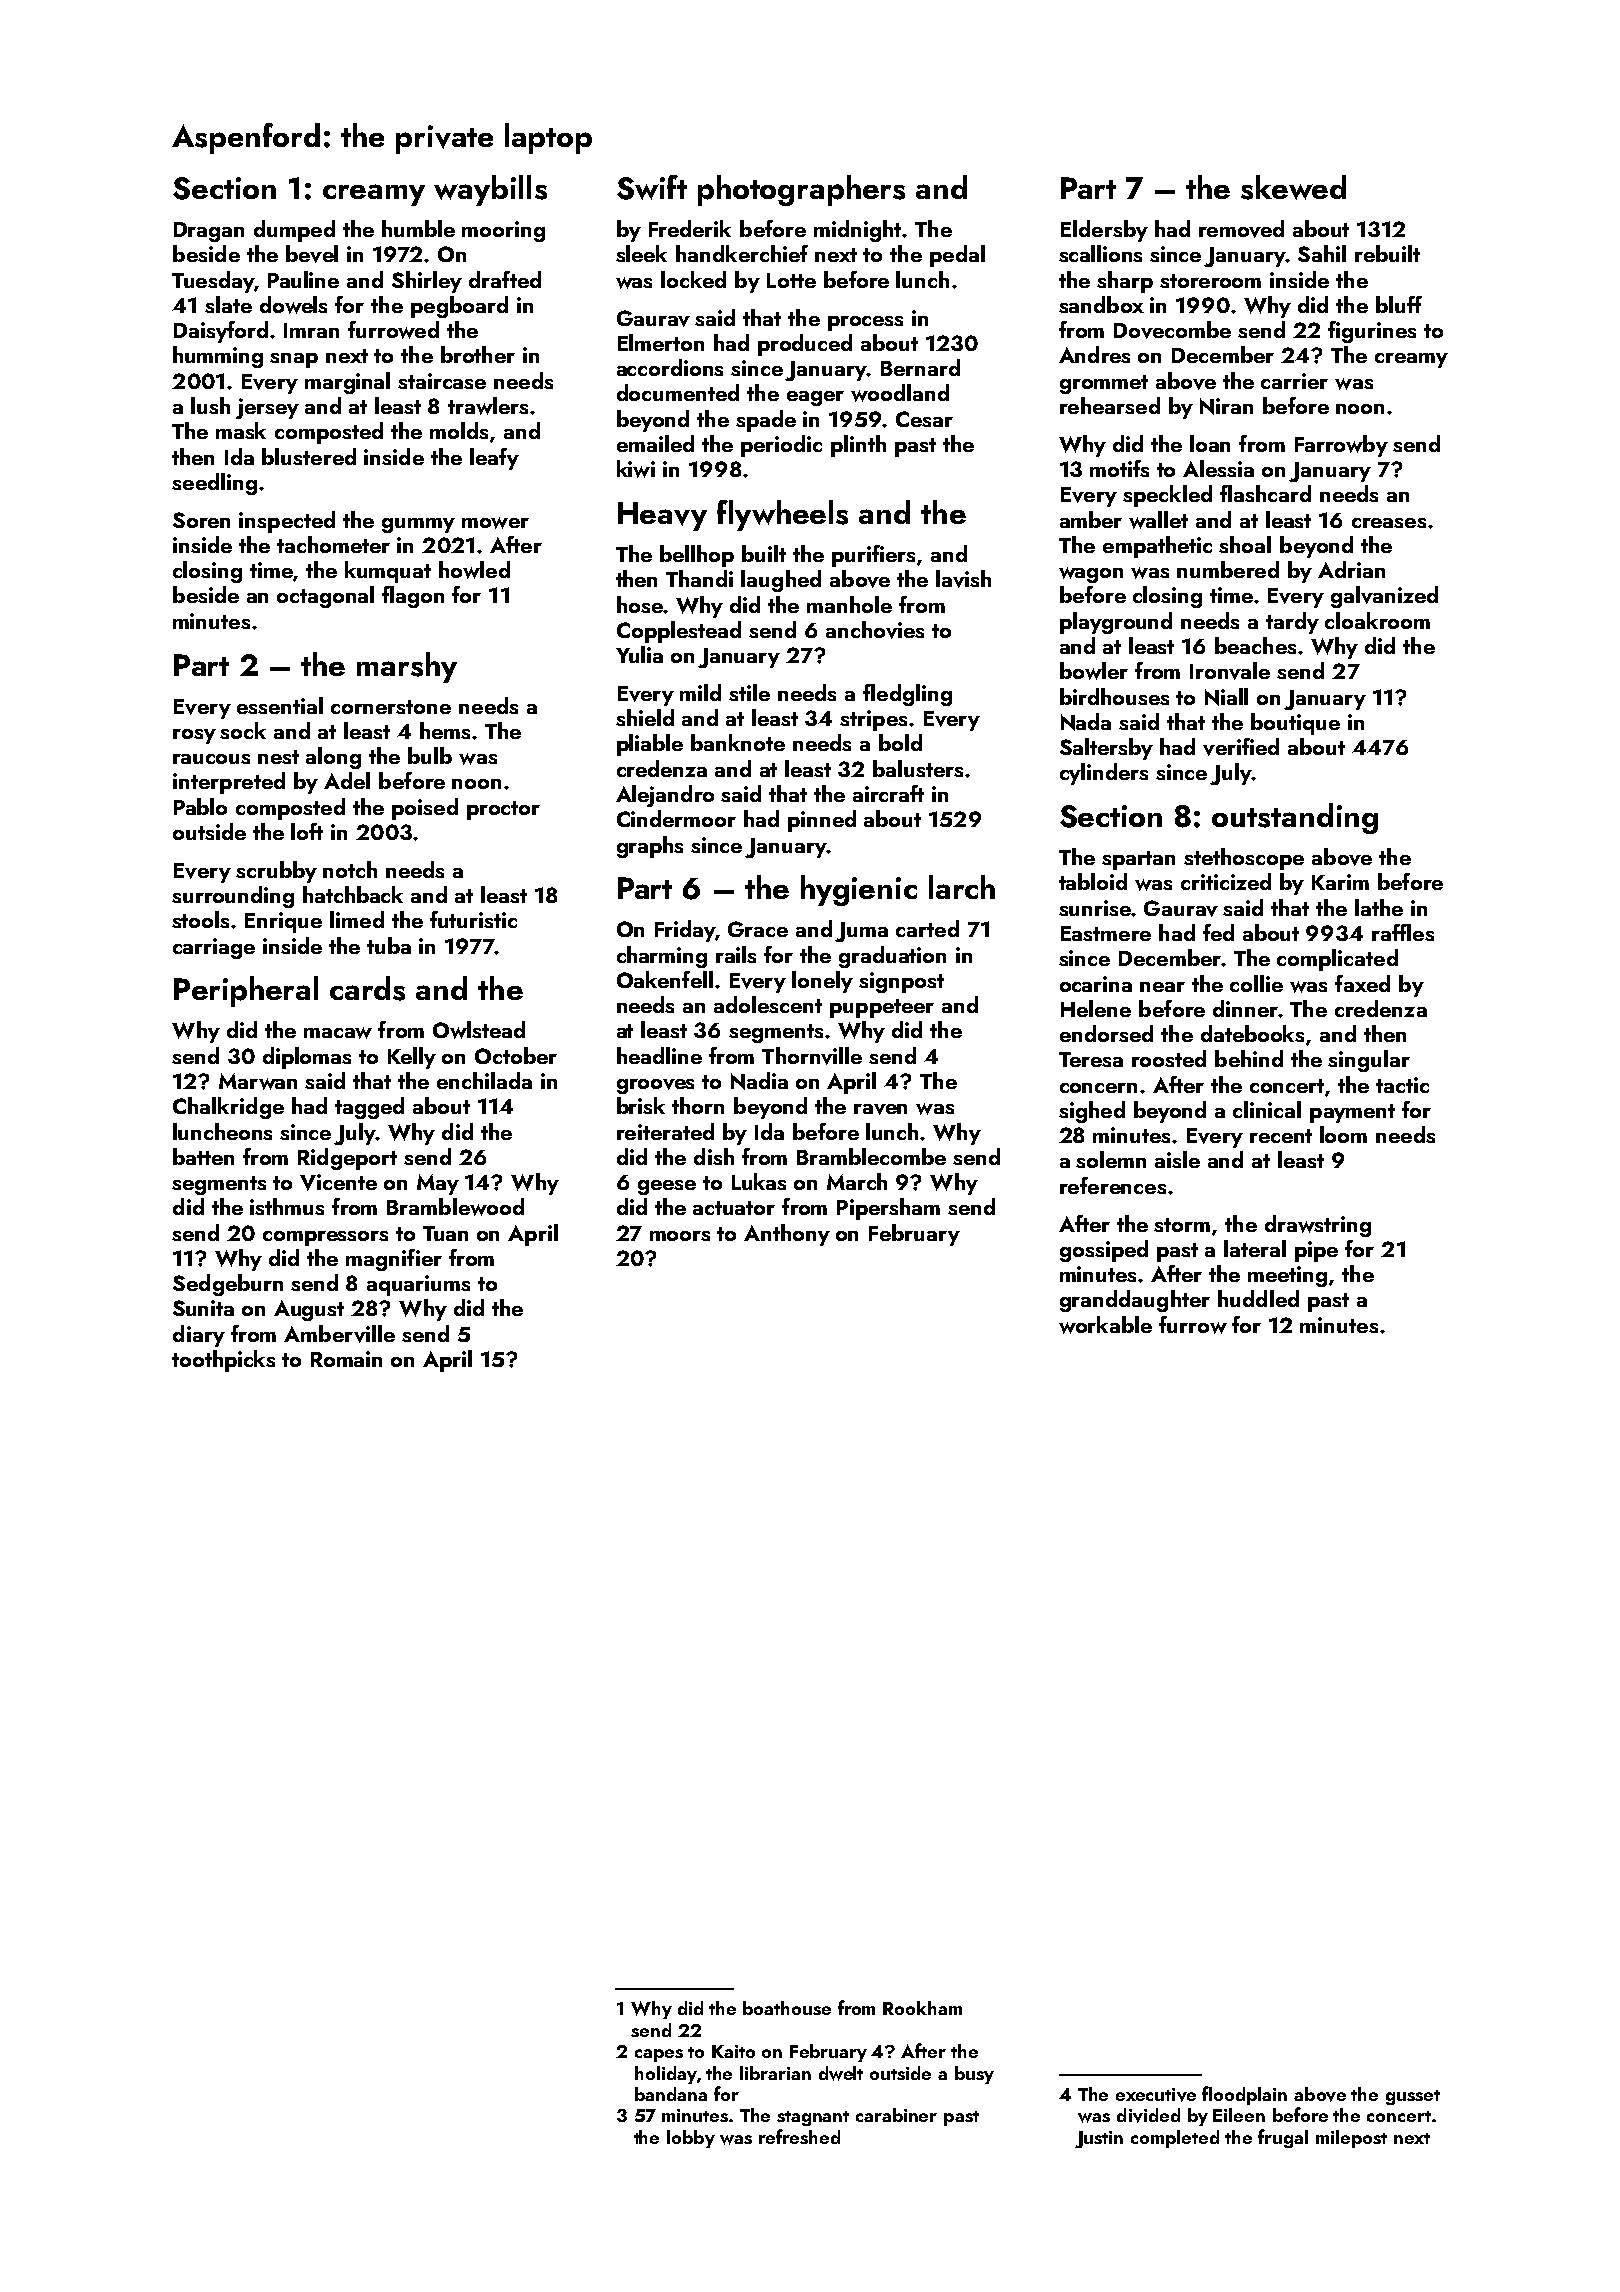 Image resolution: width=1620 pixels, height=2292 pixels. Describe the element at coordinates (1258, 1298) in the document. I see `huddled` at that location.
